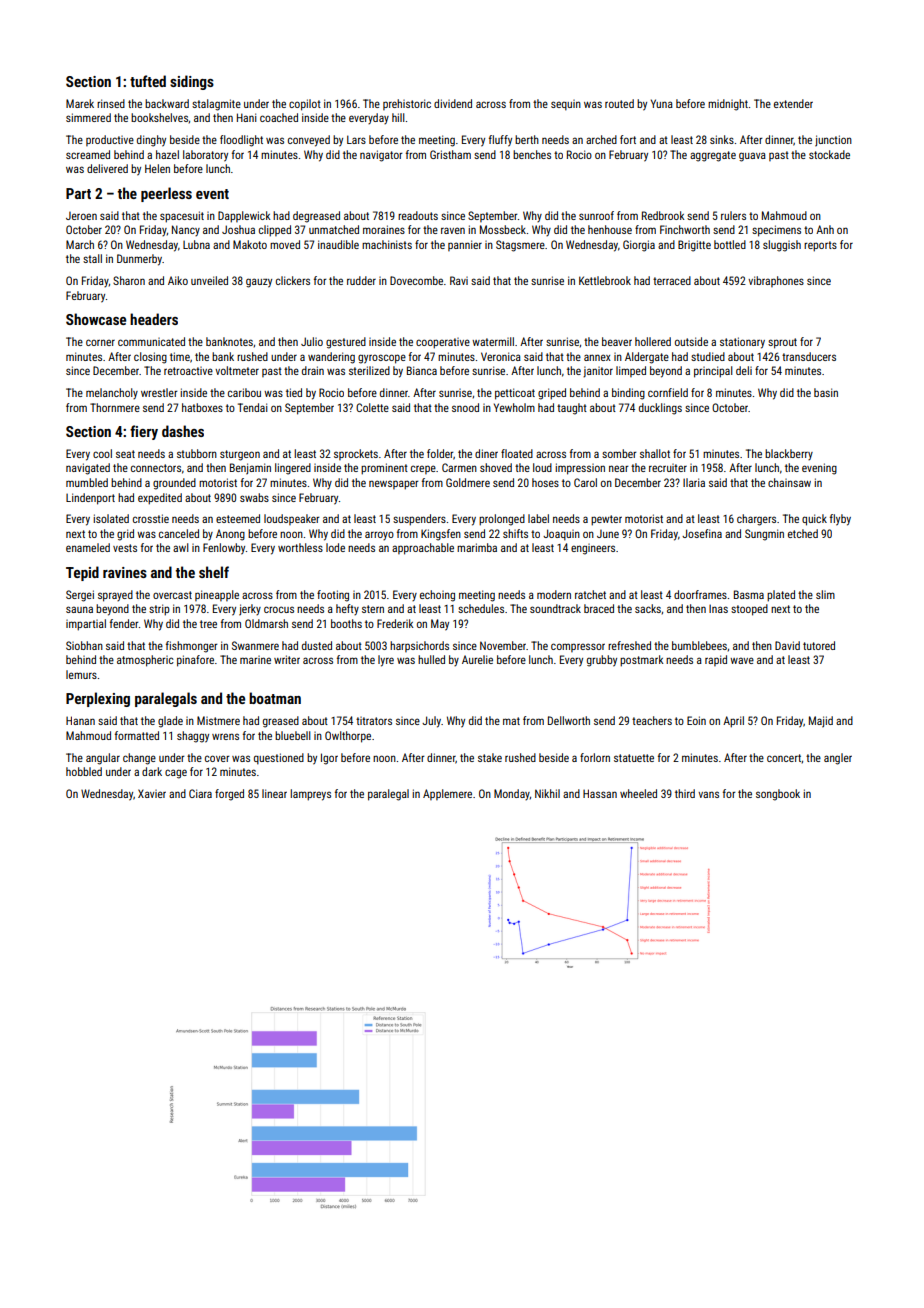  I want to click on annex, so click(597, 357).
